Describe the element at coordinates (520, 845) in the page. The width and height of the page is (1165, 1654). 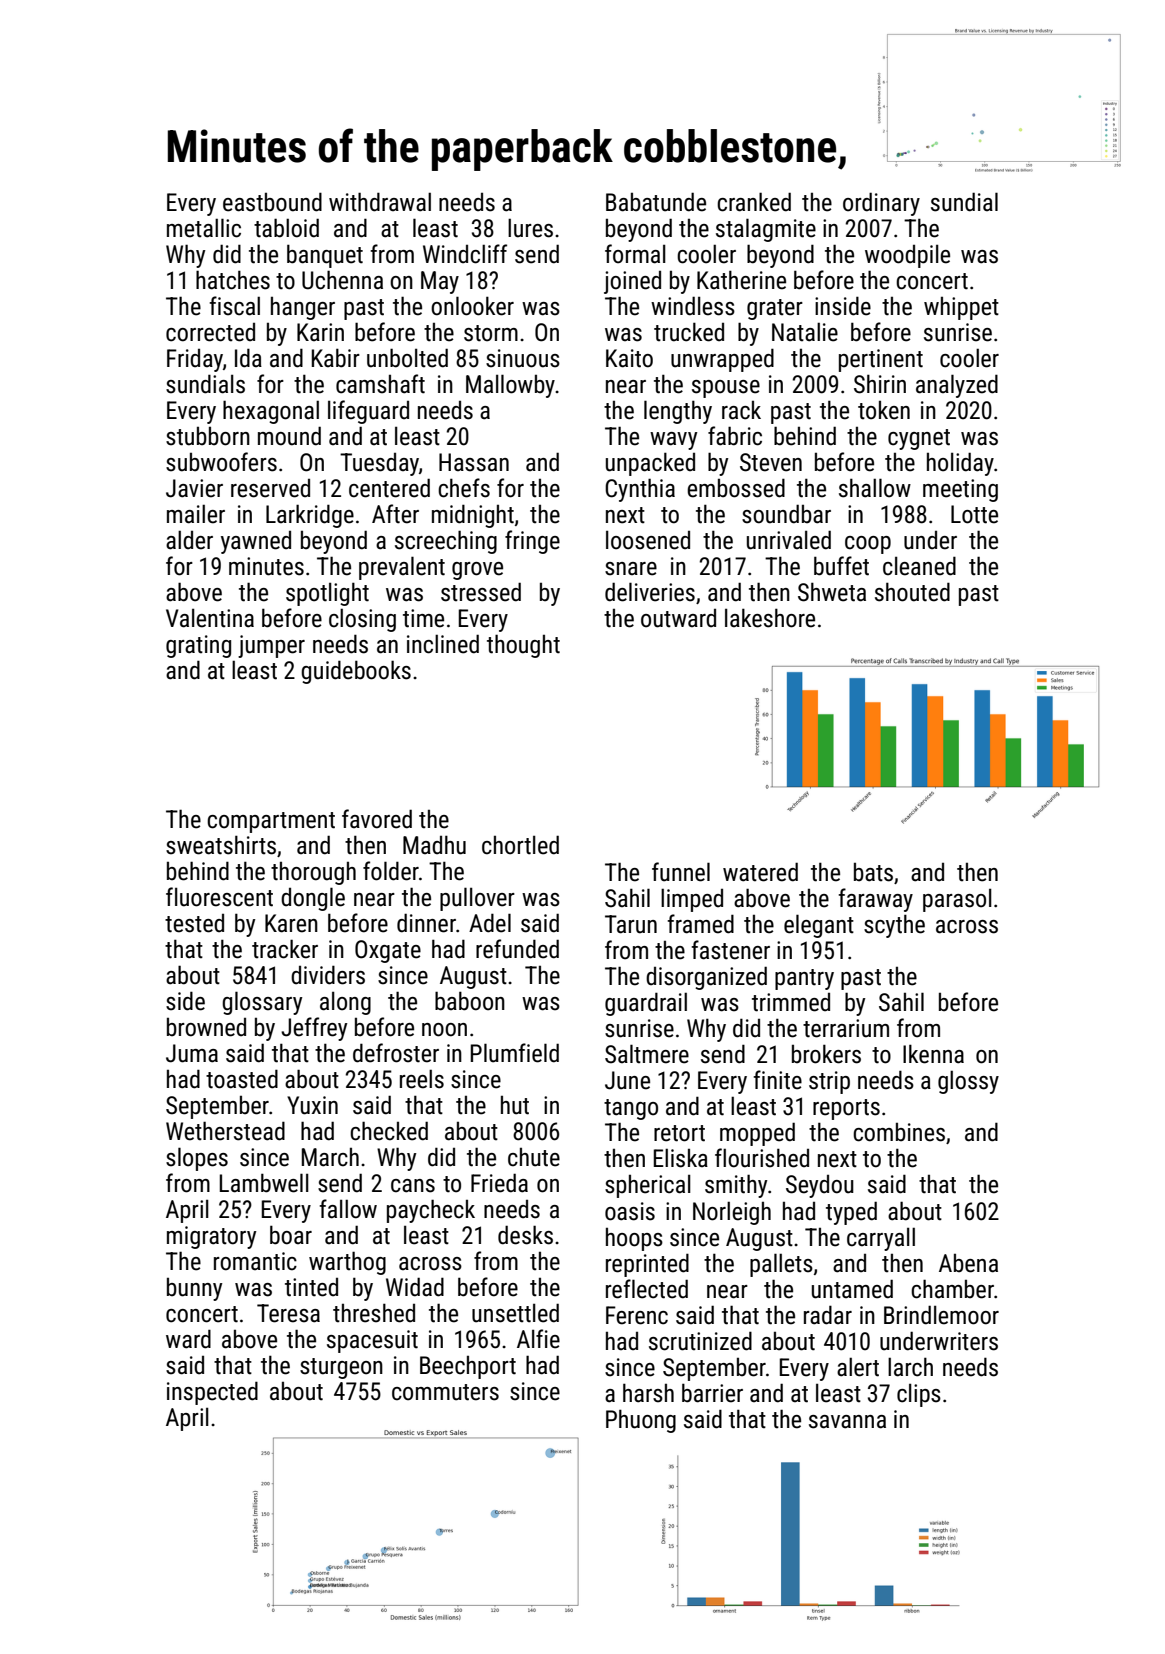
I see `chortled` at that location.
